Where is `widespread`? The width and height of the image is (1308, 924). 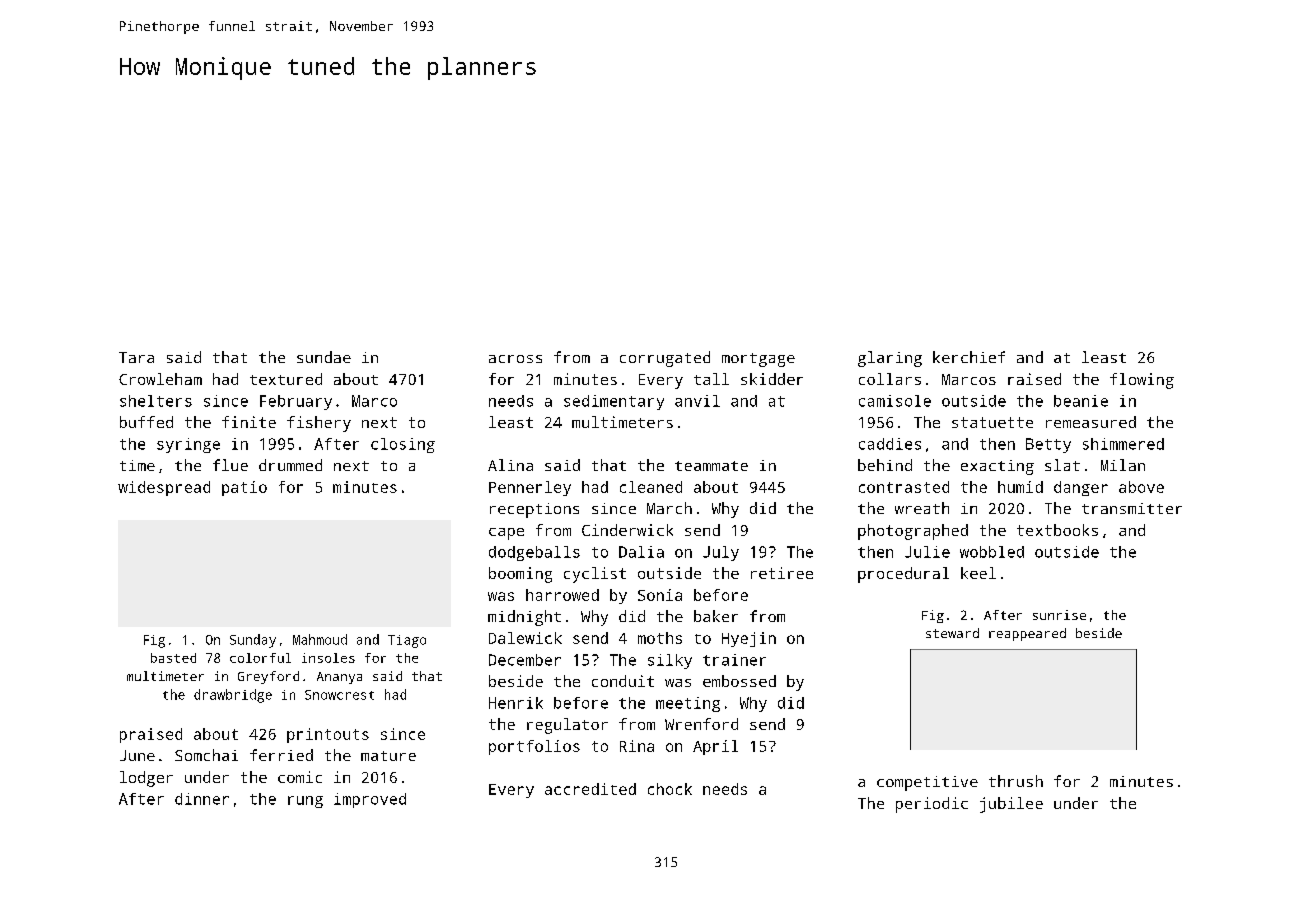 widespread is located at coordinates (164, 488).
